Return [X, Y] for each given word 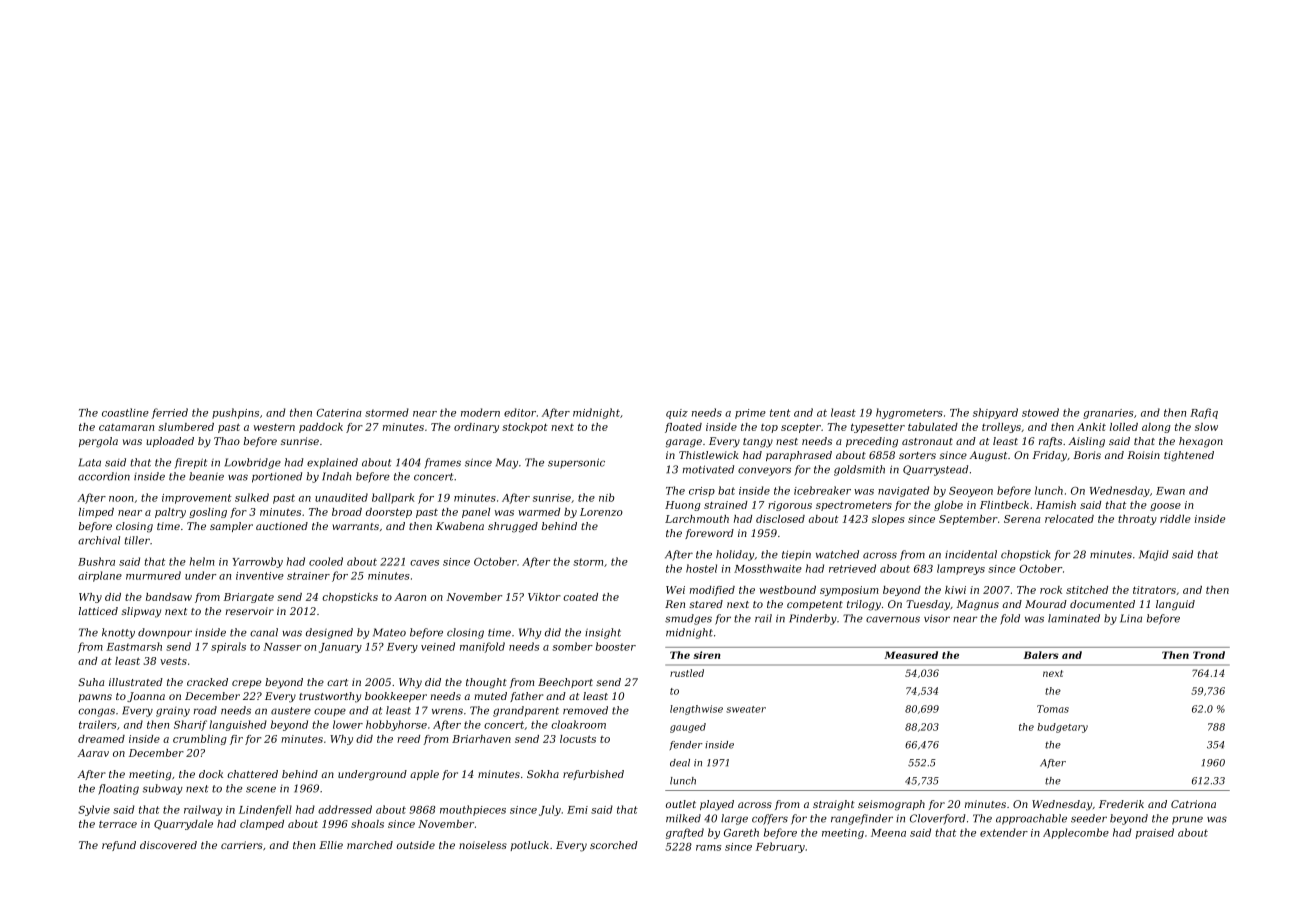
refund [119, 846]
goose [1165, 507]
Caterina [339, 413]
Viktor [544, 597]
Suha [91, 682]
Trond [1209, 655]
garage [684, 443]
